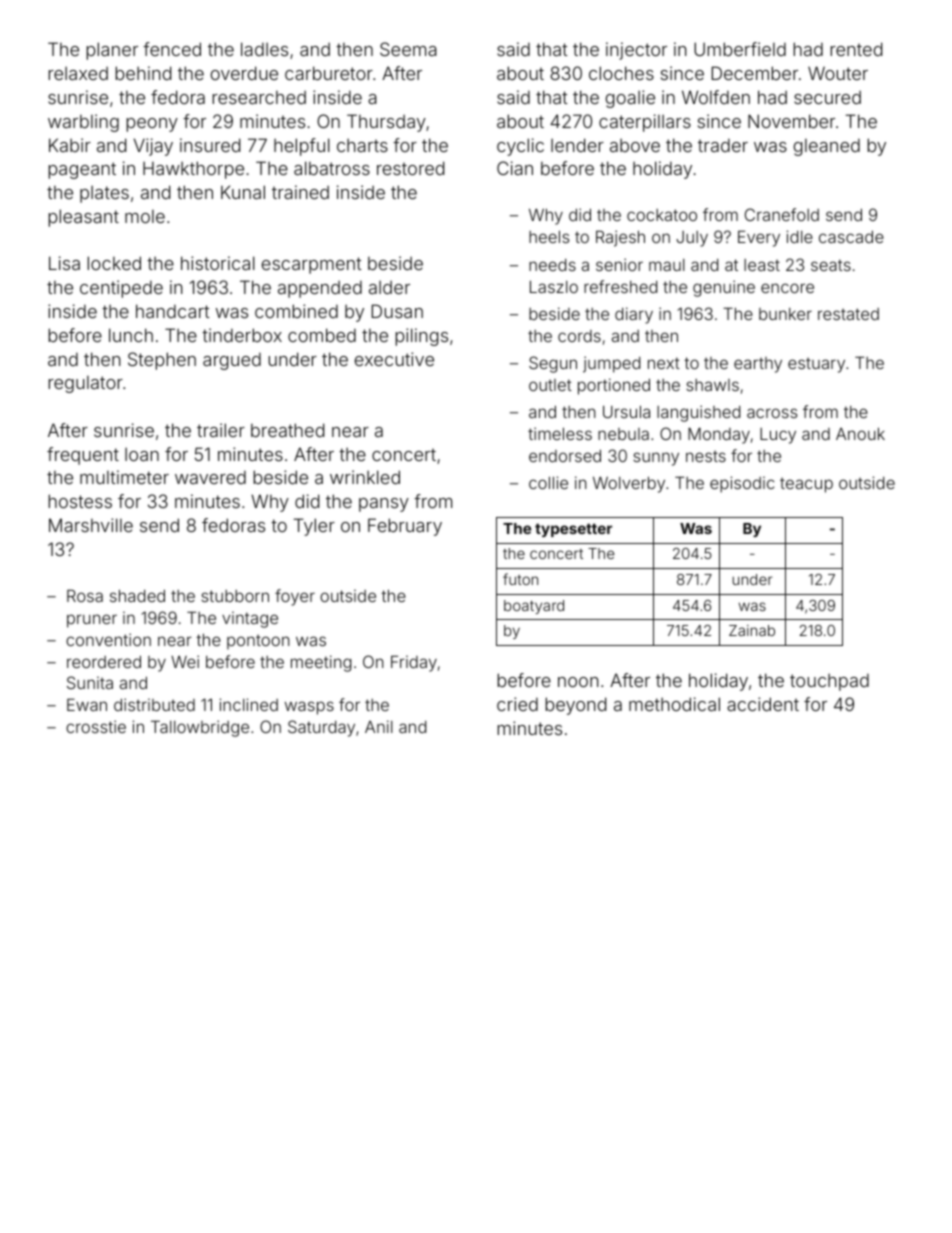 Image resolution: width=952 pixels, height=1233 pixels. What do you see at coordinates (623, 434) in the page?
I see `nebula` at bounding box center [623, 434].
